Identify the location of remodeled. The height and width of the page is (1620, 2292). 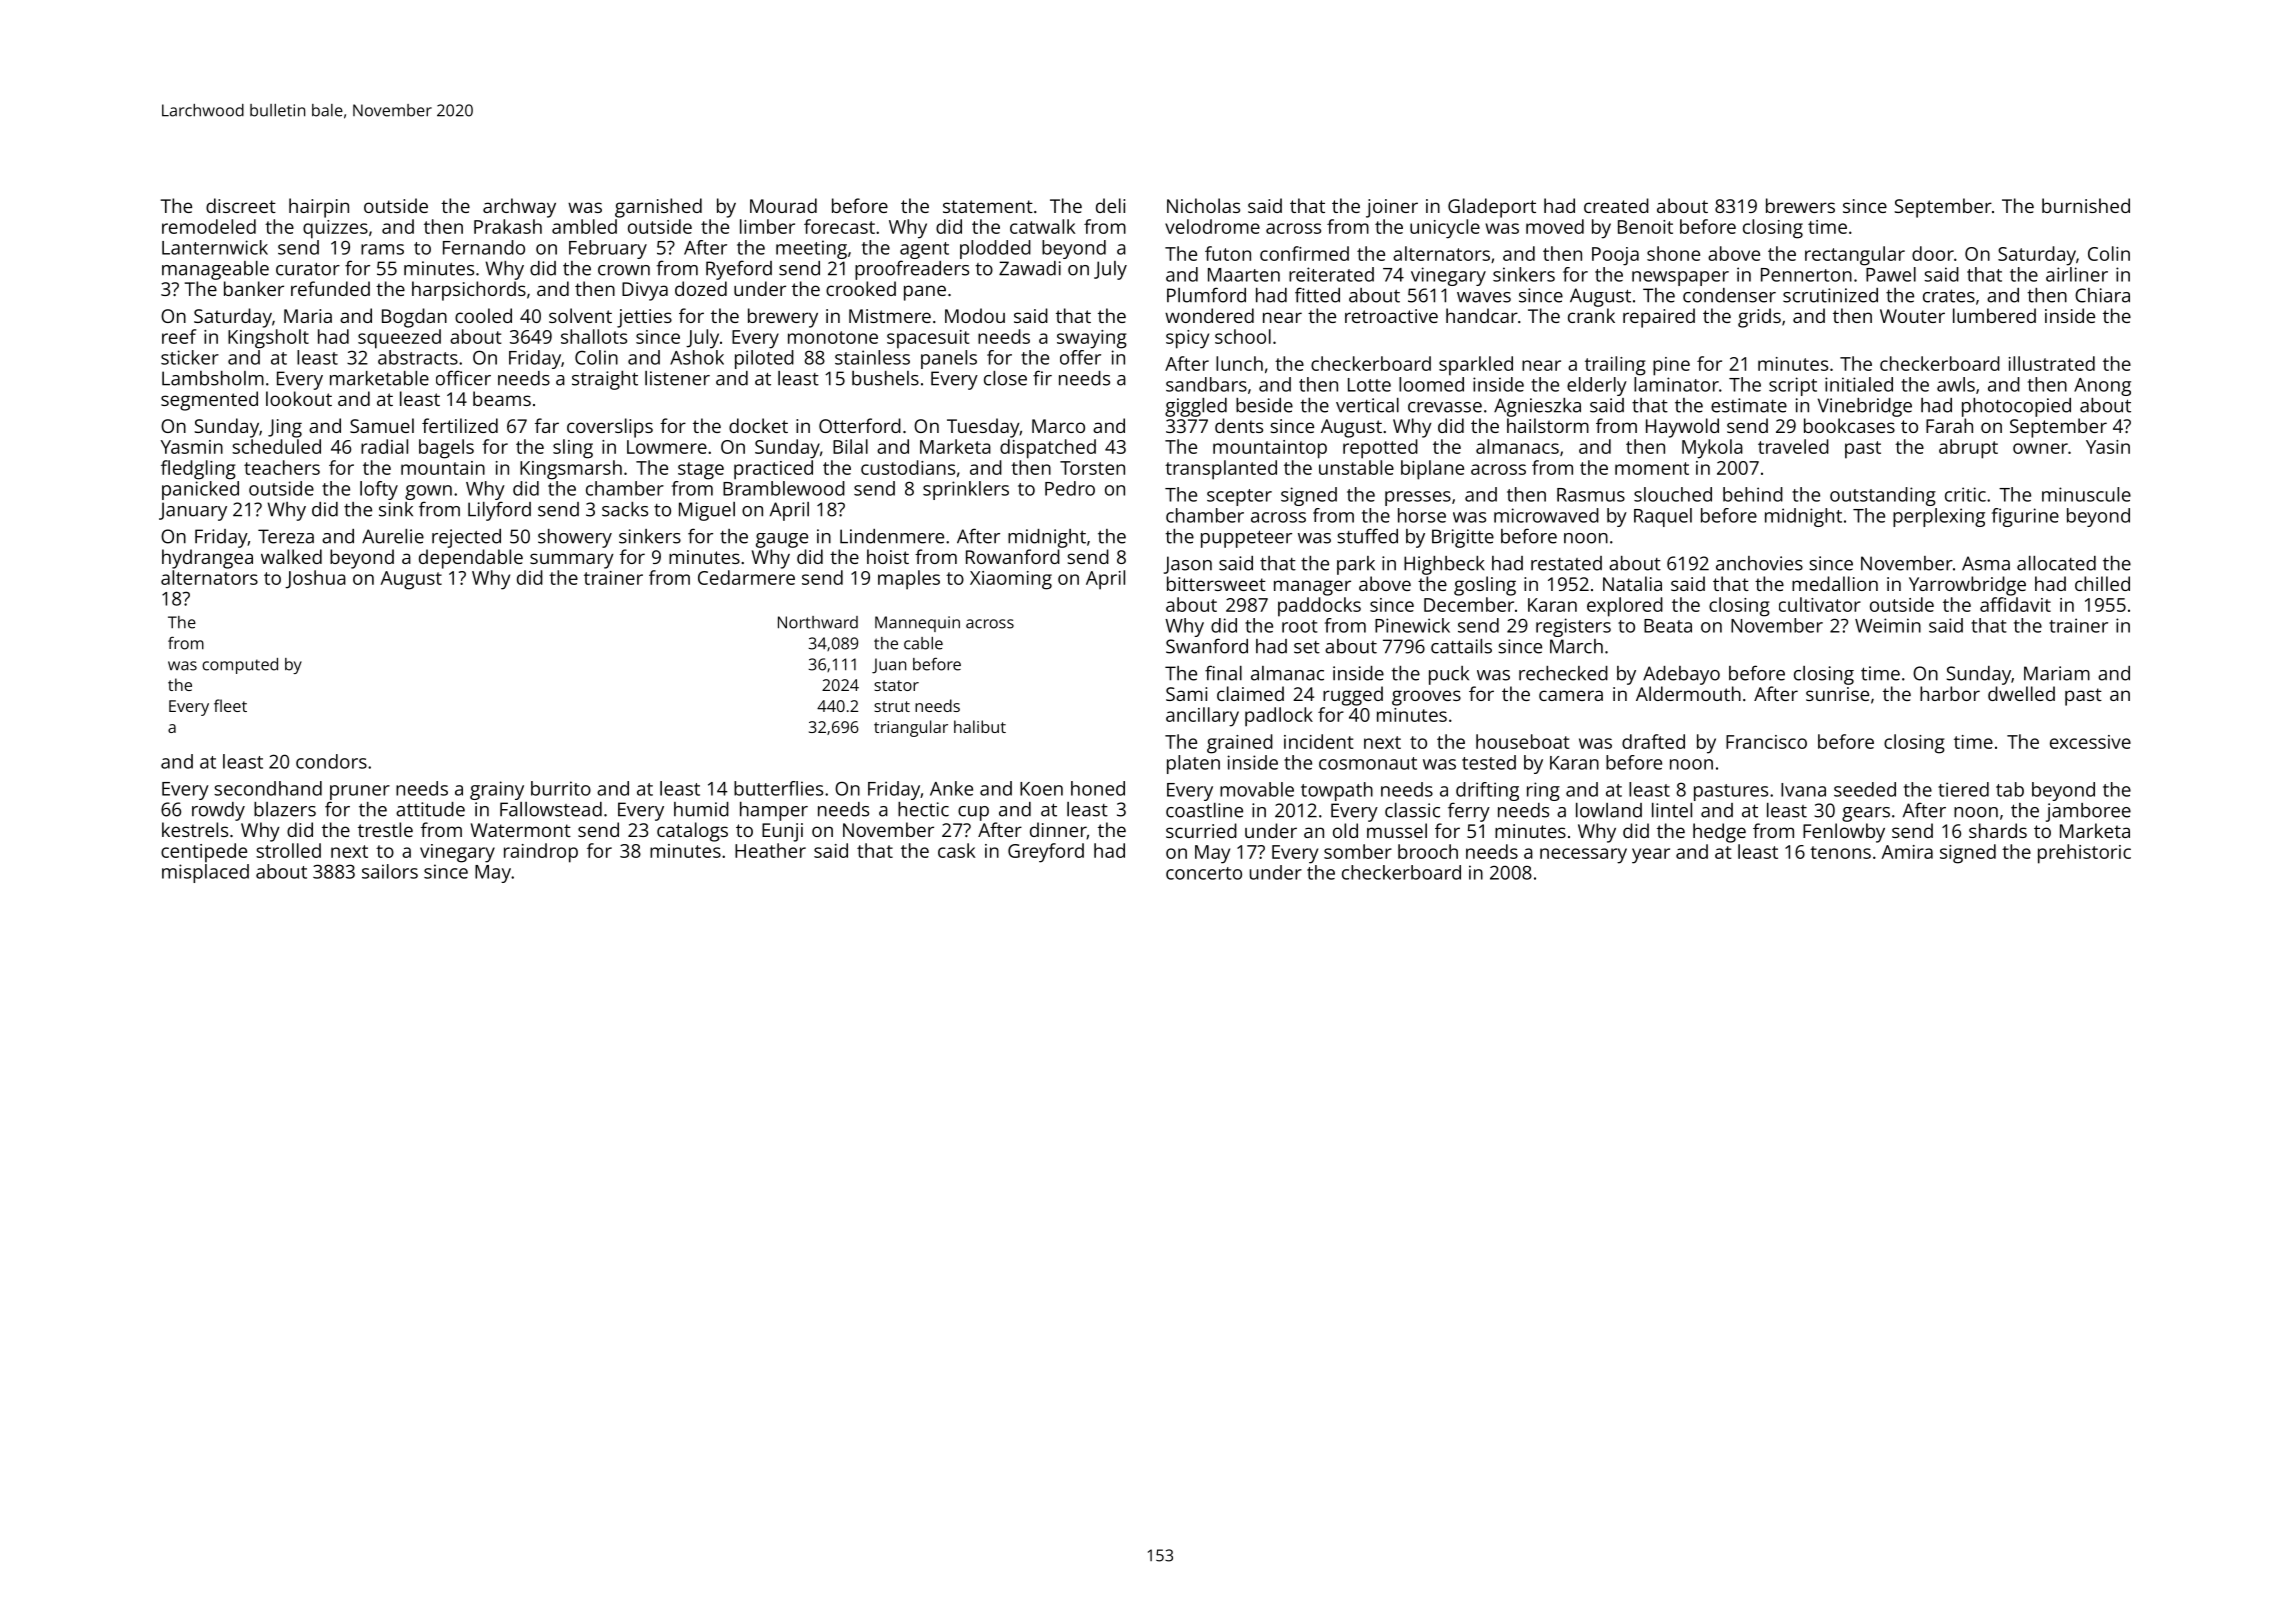
(209, 226).
